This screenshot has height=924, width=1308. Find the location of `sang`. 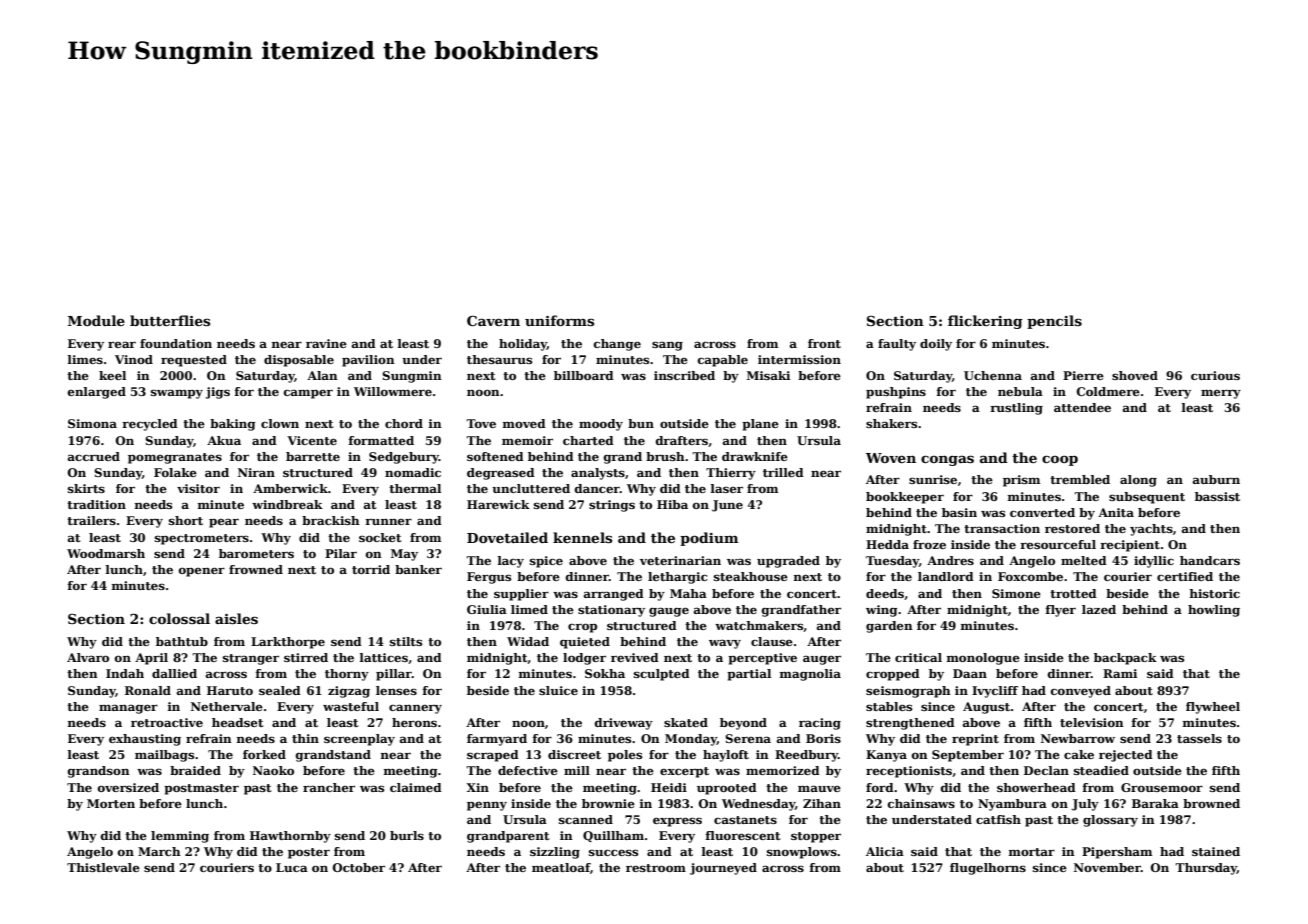

sang is located at coordinates (667, 346).
